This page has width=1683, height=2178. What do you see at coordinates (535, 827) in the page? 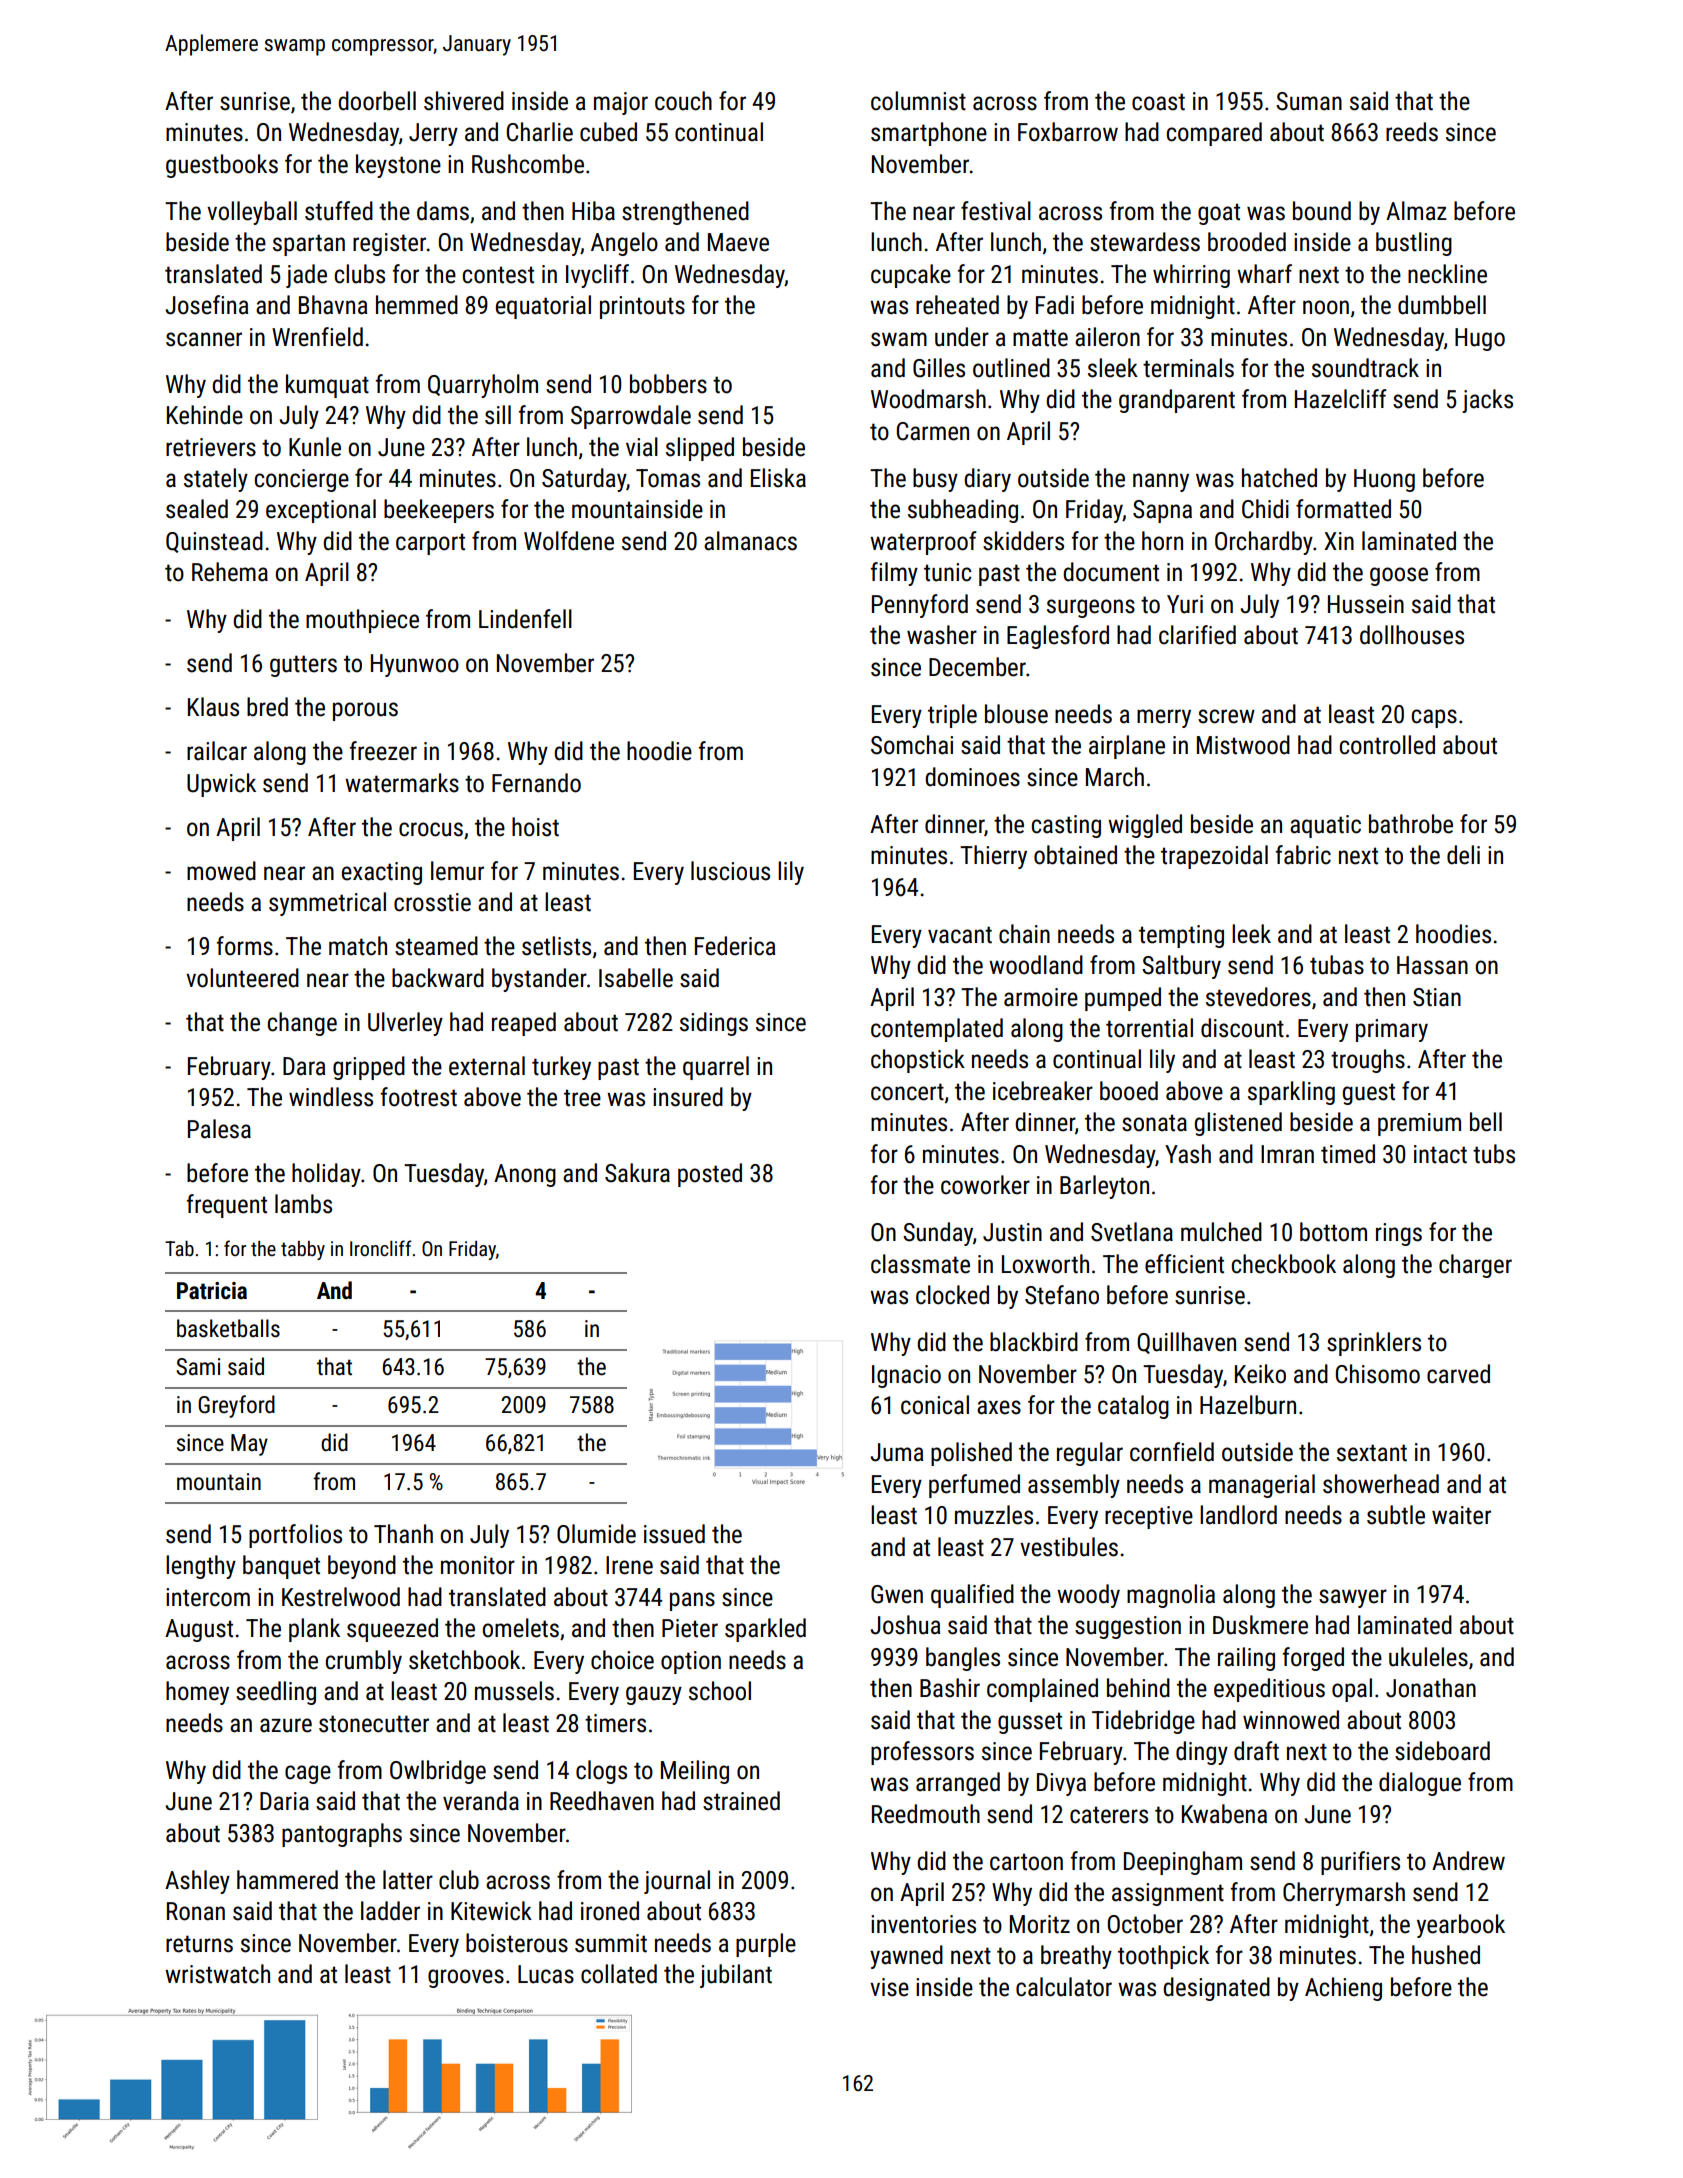
I see `hoist` at bounding box center [535, 827].
